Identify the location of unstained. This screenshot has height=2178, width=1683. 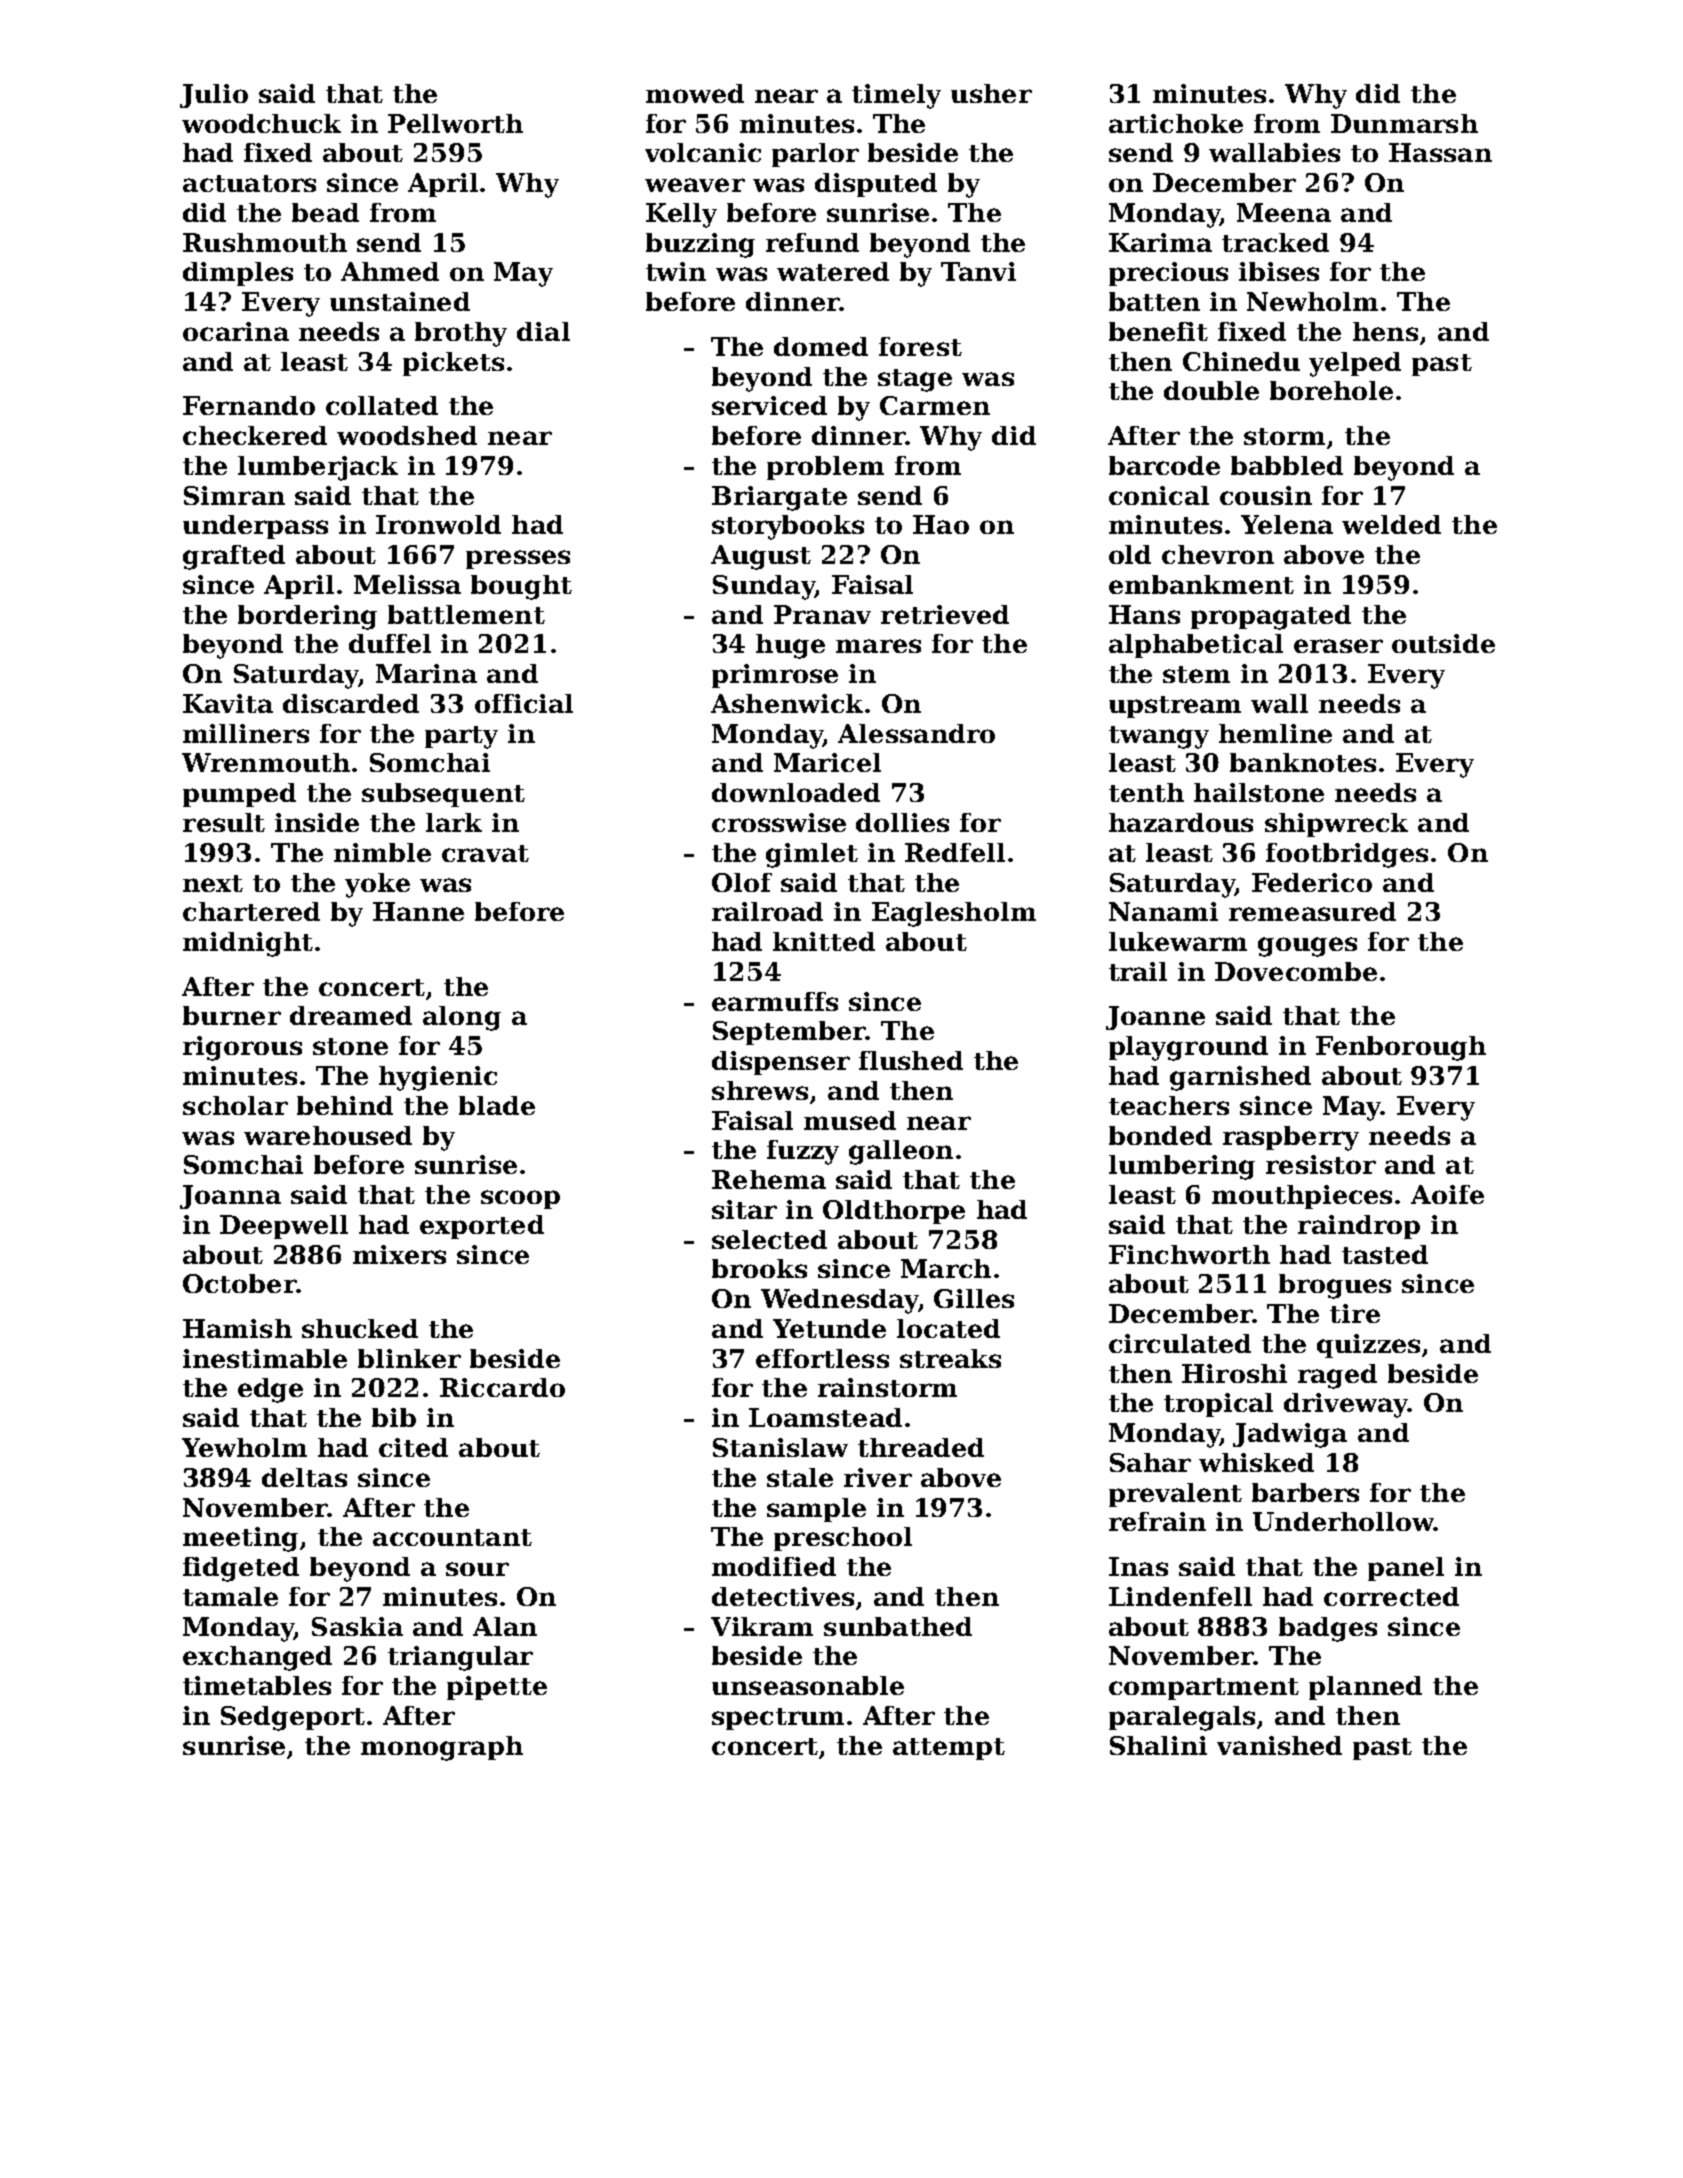
(400, 301).
